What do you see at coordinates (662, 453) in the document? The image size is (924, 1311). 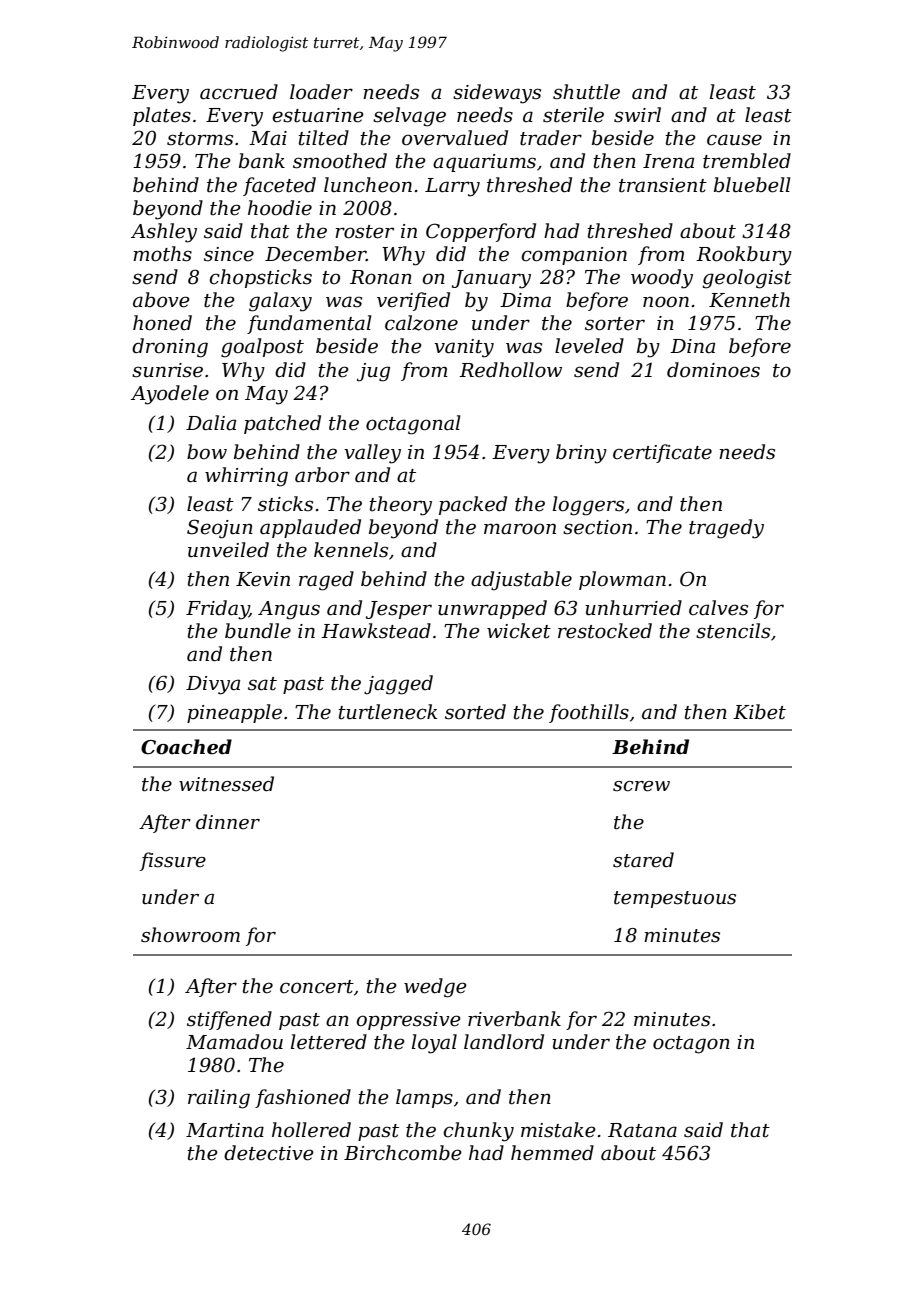 I see `certificate` at bounding box center [662, 453].
